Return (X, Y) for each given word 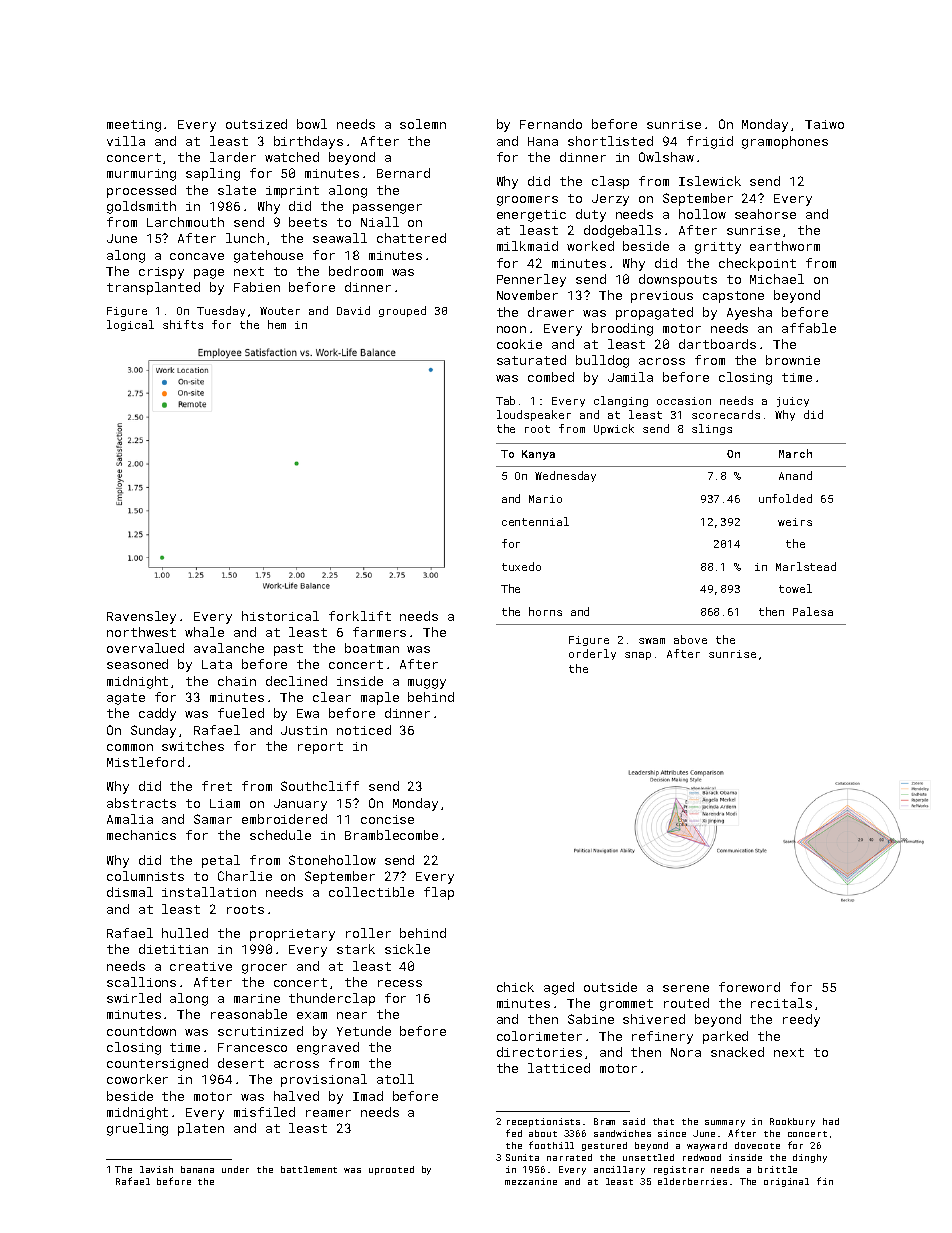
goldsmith (141, 207)
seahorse (765, 214)
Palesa (813, 611)
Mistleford (145, 762)
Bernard (403, 173)
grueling (137, 1129)
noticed (364, 730)
